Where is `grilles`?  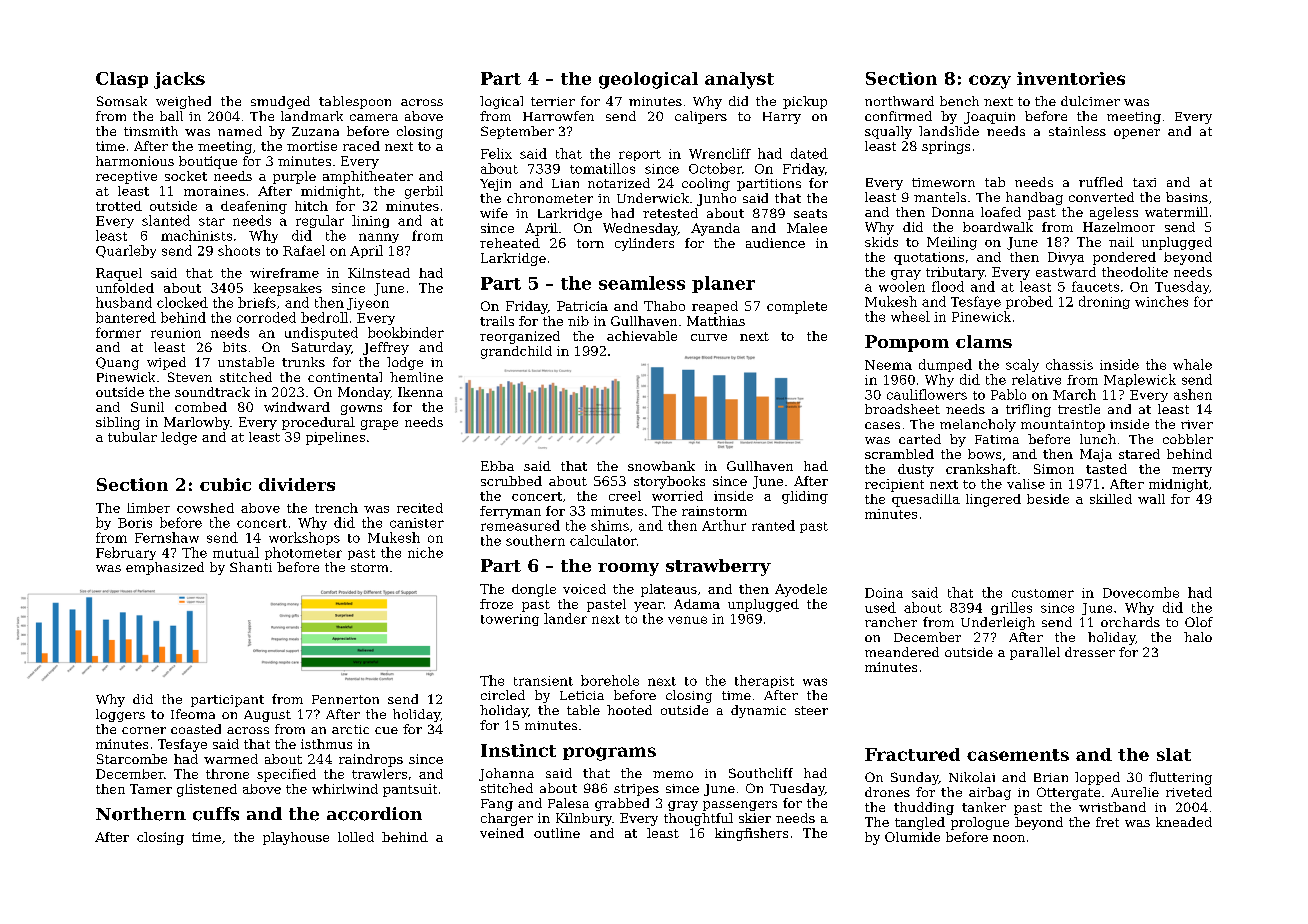
grilles is located at coordinates (1011, 608).
